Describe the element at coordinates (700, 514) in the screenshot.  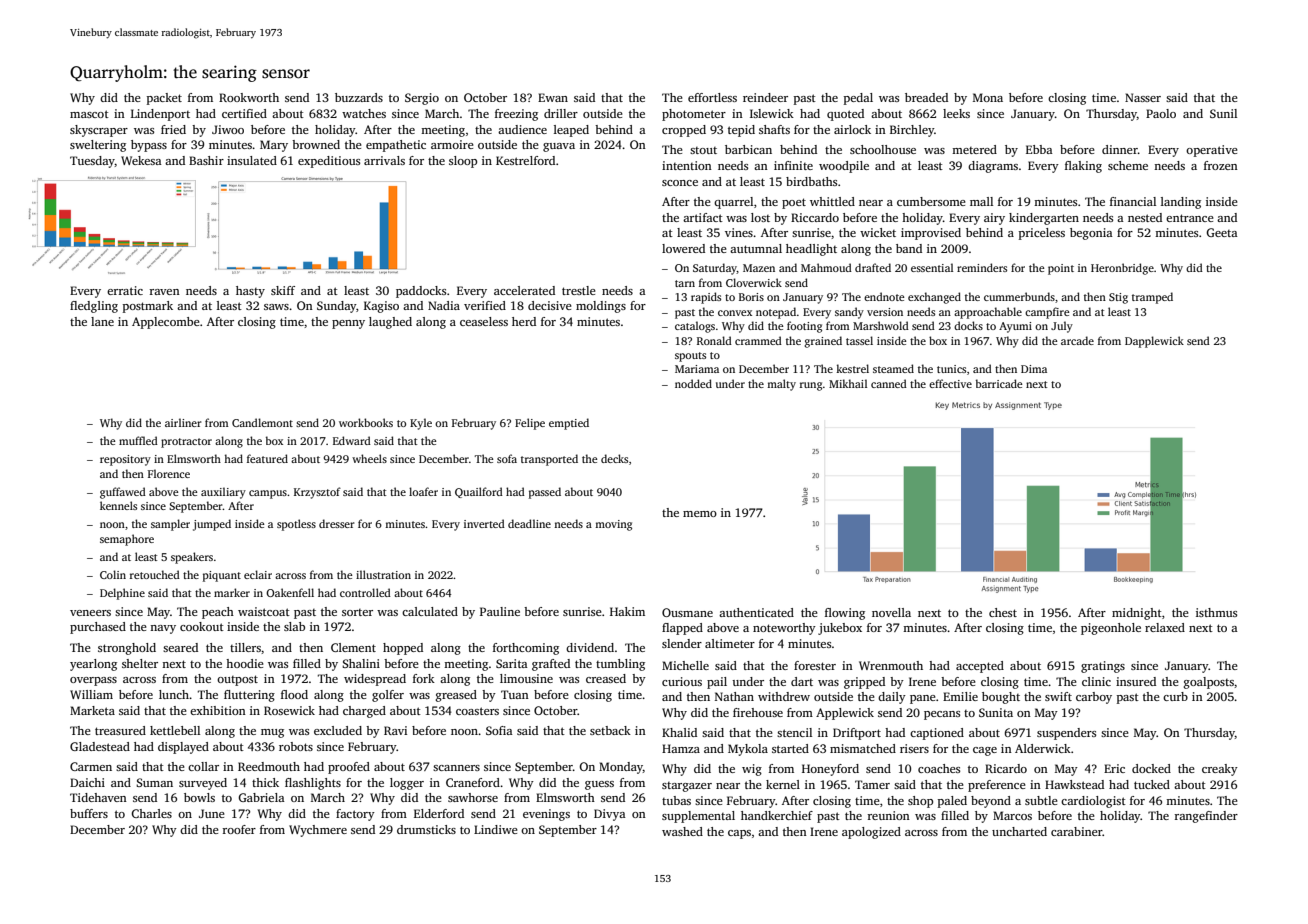
I see `memo` at that location.
